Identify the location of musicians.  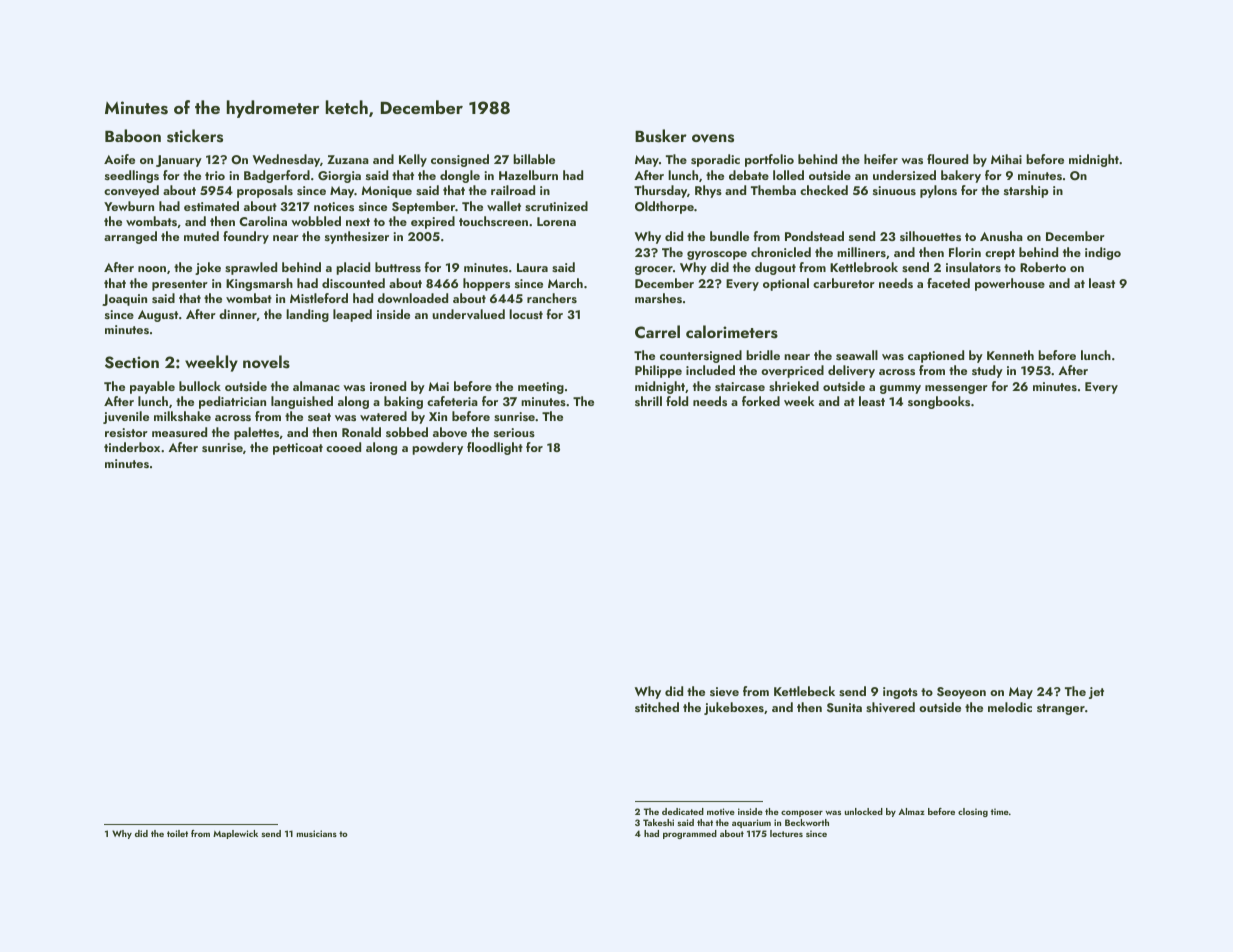
(317, 833).
